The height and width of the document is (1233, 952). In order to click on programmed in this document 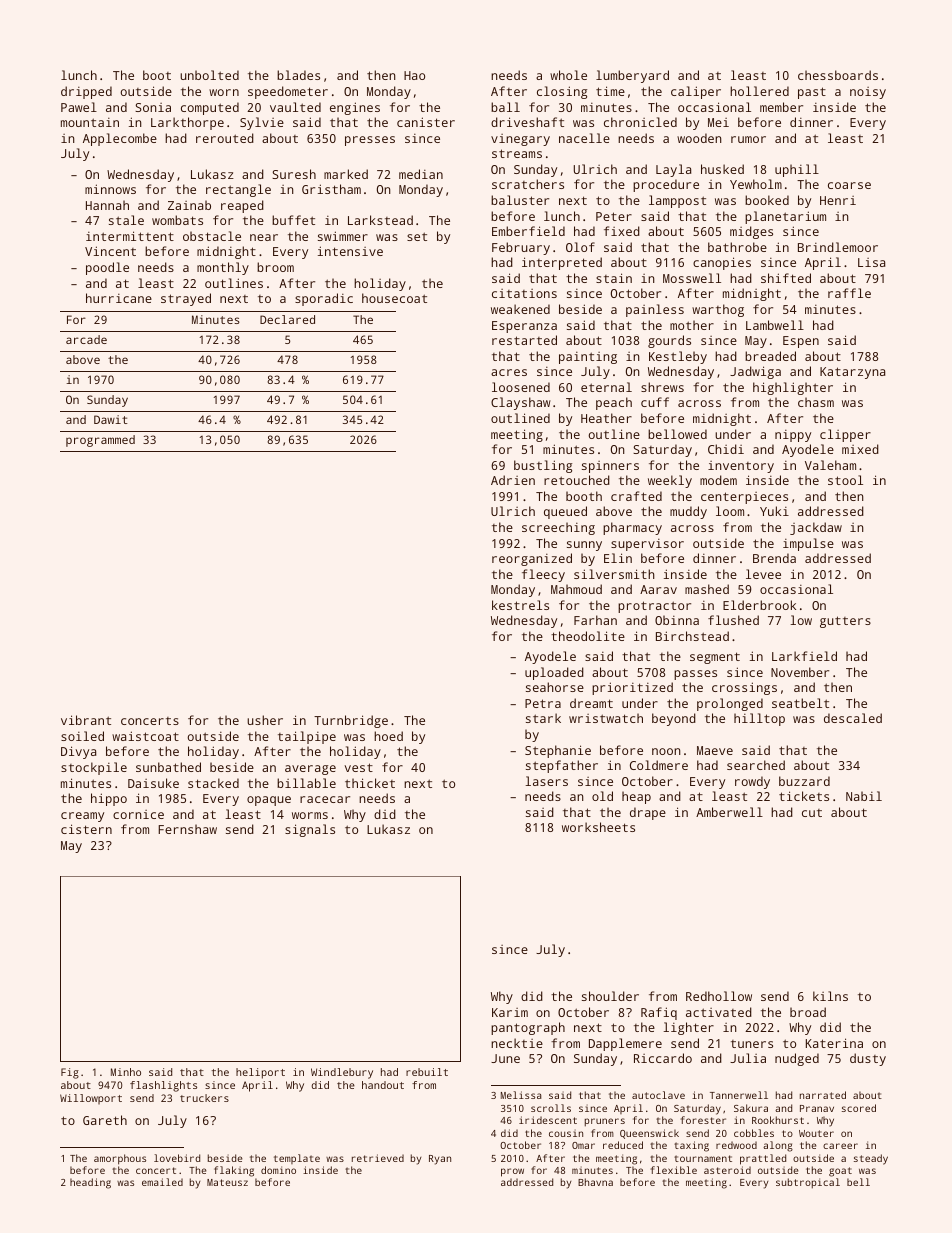, I will do `click(100, 441)`.
